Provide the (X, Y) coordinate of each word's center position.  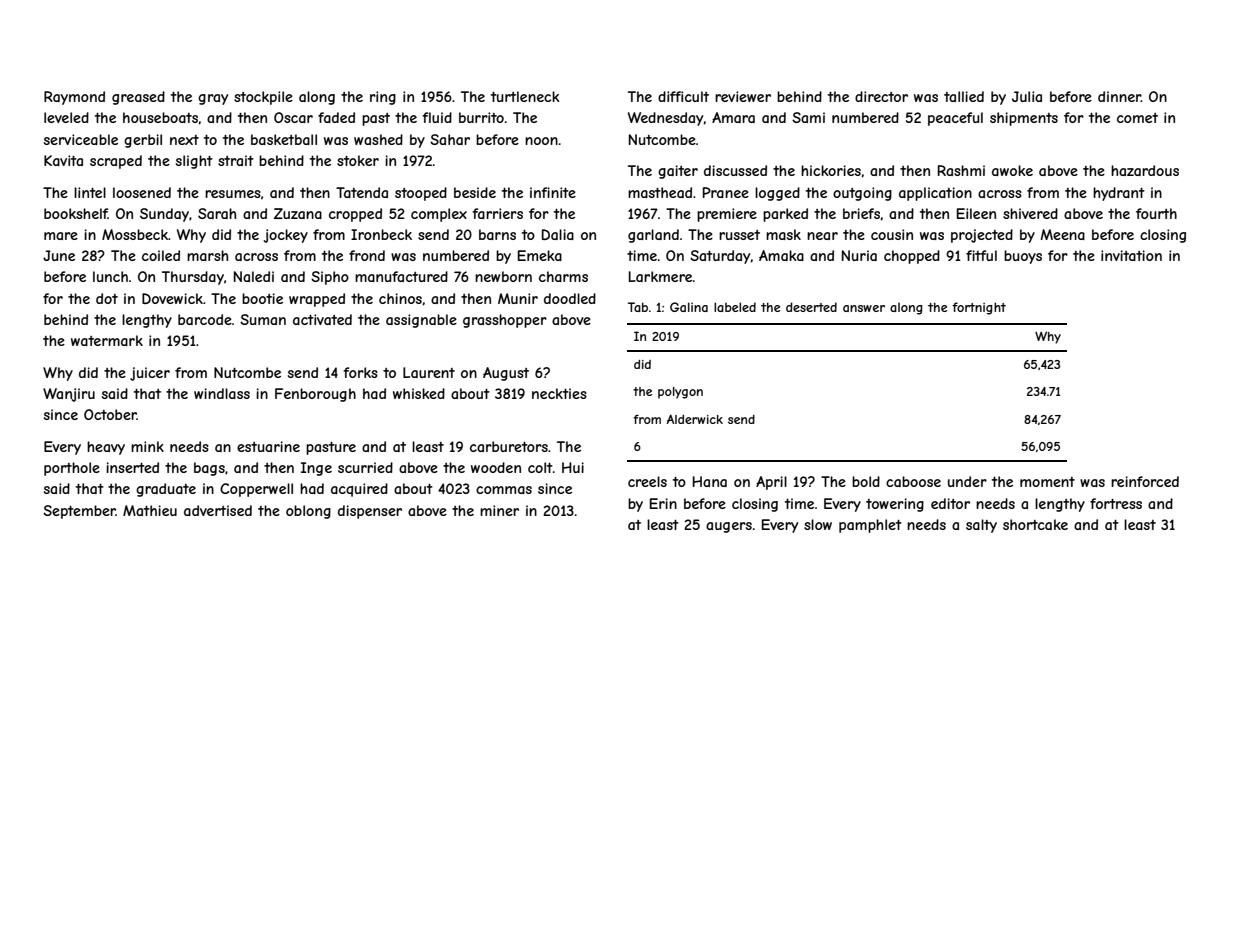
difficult (683, 96)
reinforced (1145, 481)
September (79, 512)
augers (729, 527)
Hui (573, 467)
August (506, 374)
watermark (107, 340)
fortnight (979, 308)
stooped (421, 194)
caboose (913, 481)
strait (236, 160)
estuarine (268, 446)
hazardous (1145, 170)
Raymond (74, 98)
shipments (1024, 119)
